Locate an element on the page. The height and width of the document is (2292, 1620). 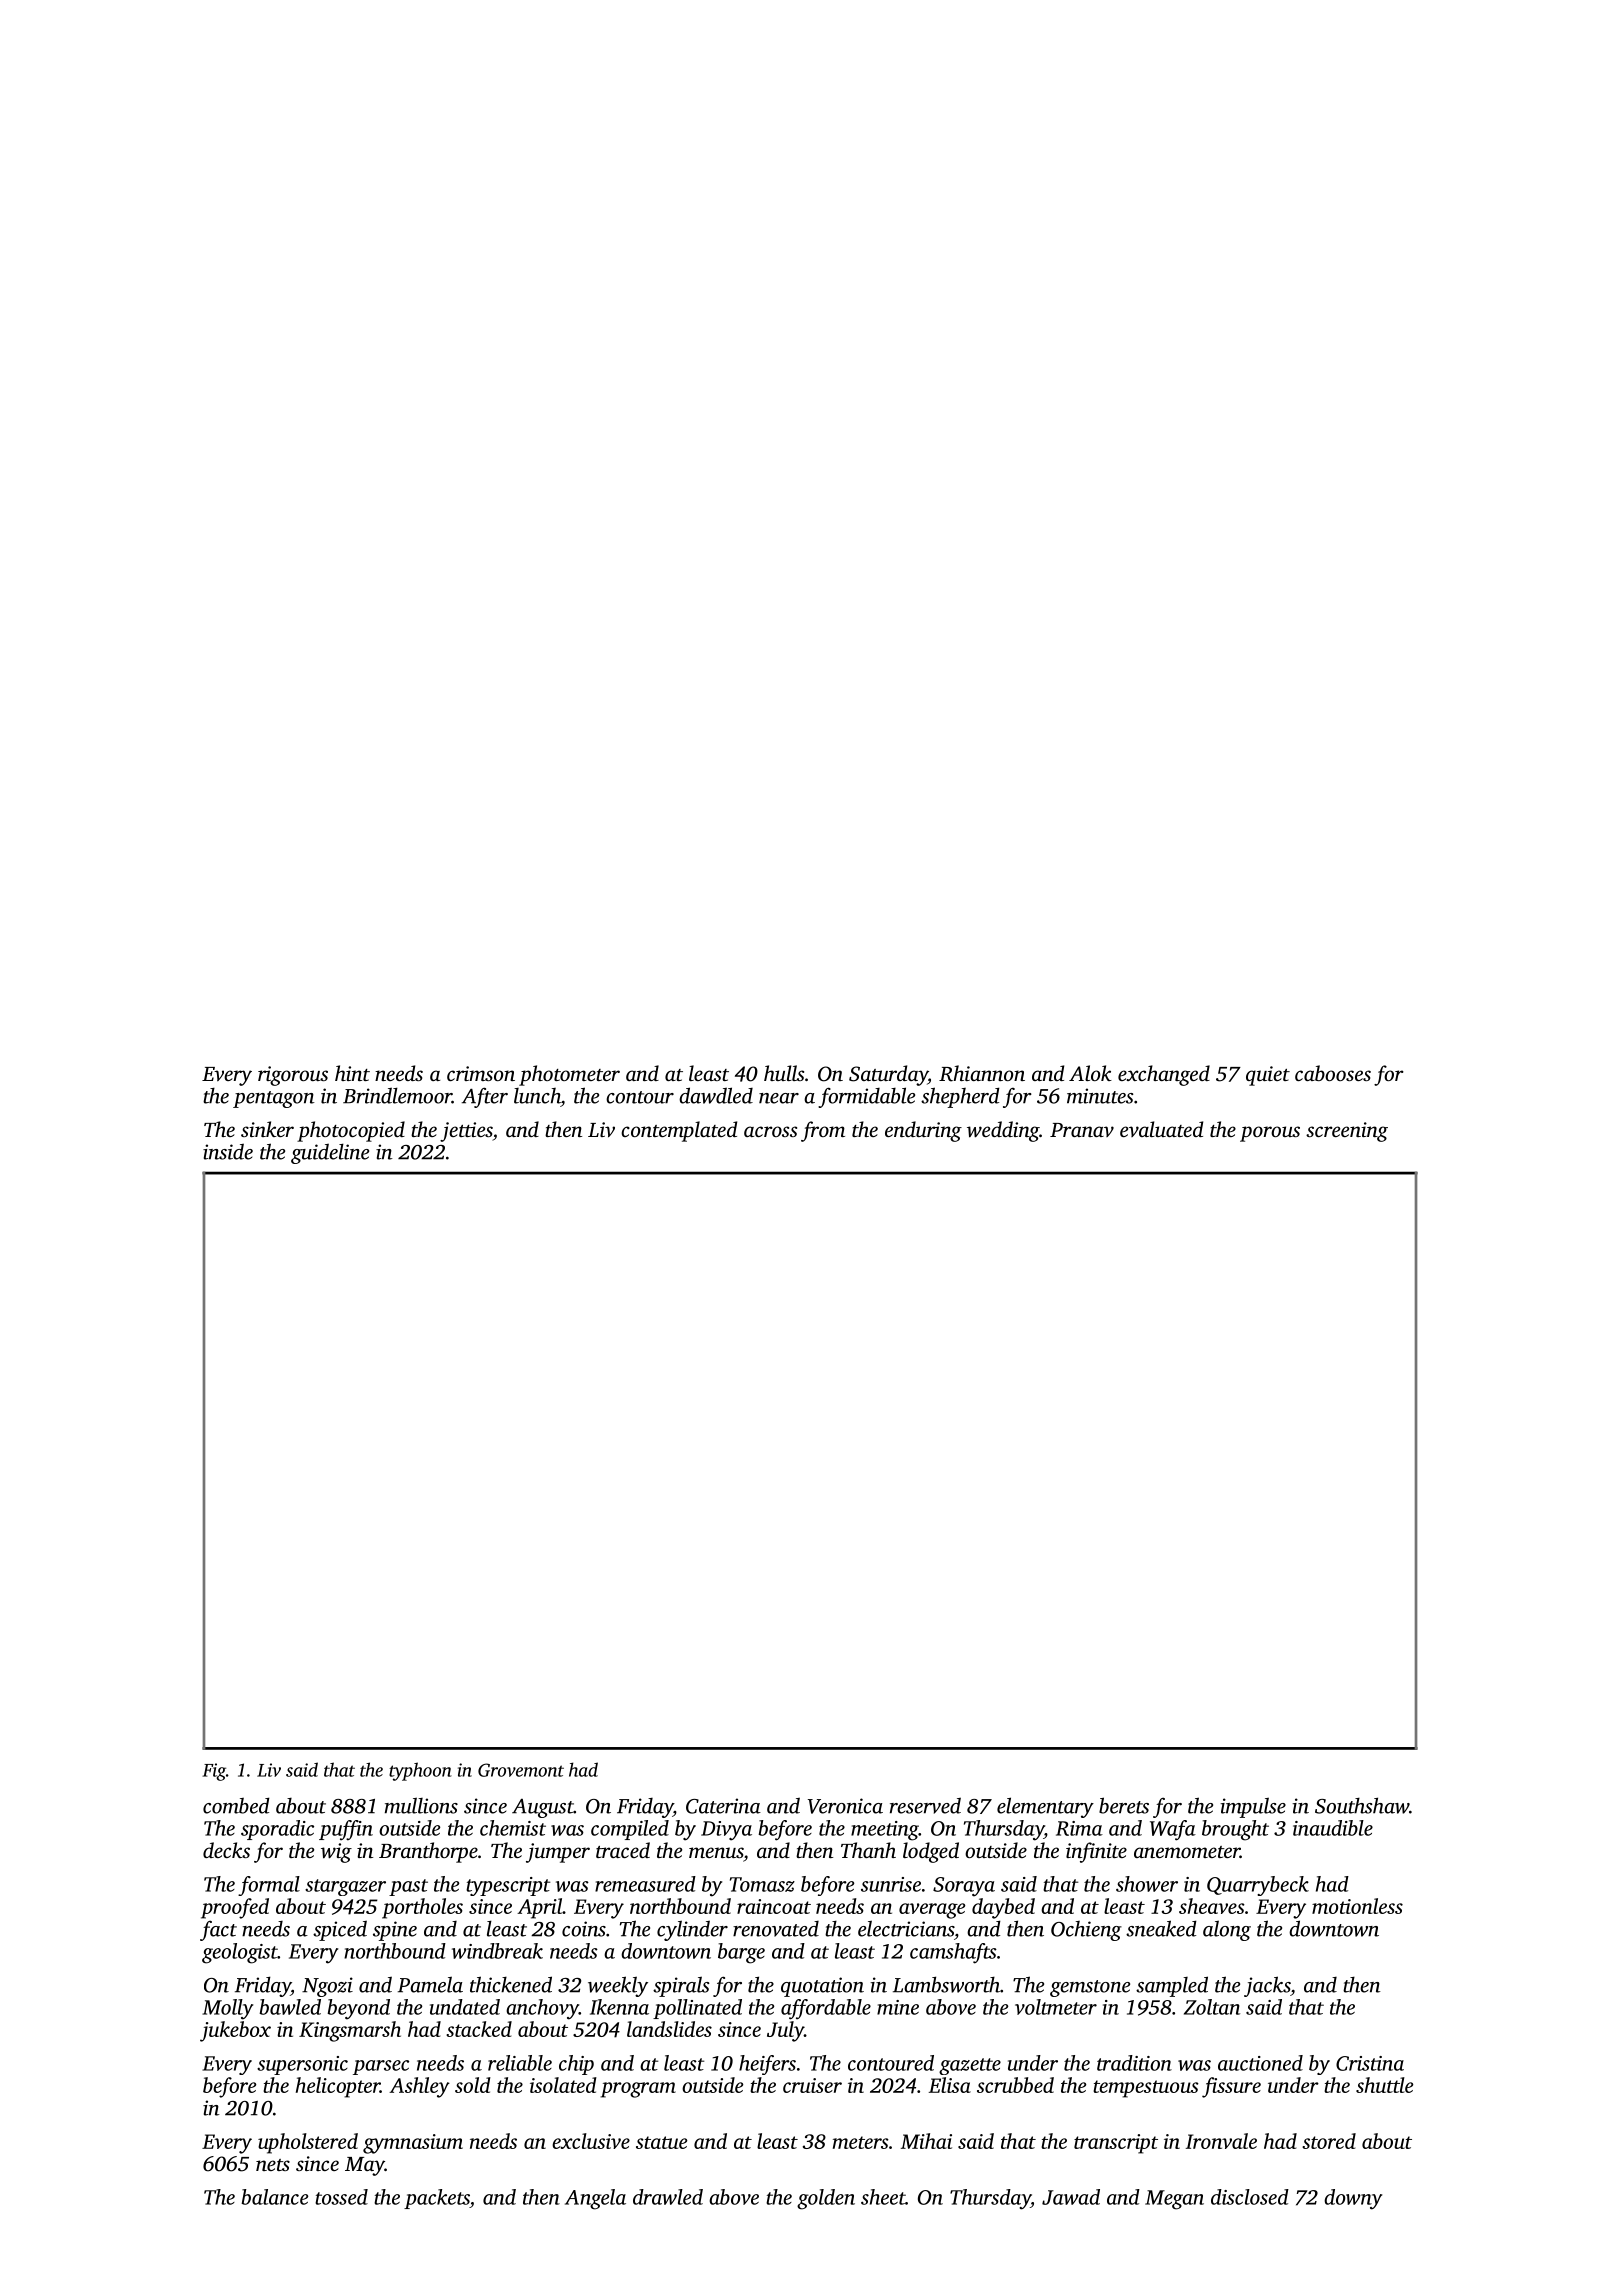
Jawad is located at coordinates (1071, 2197).
